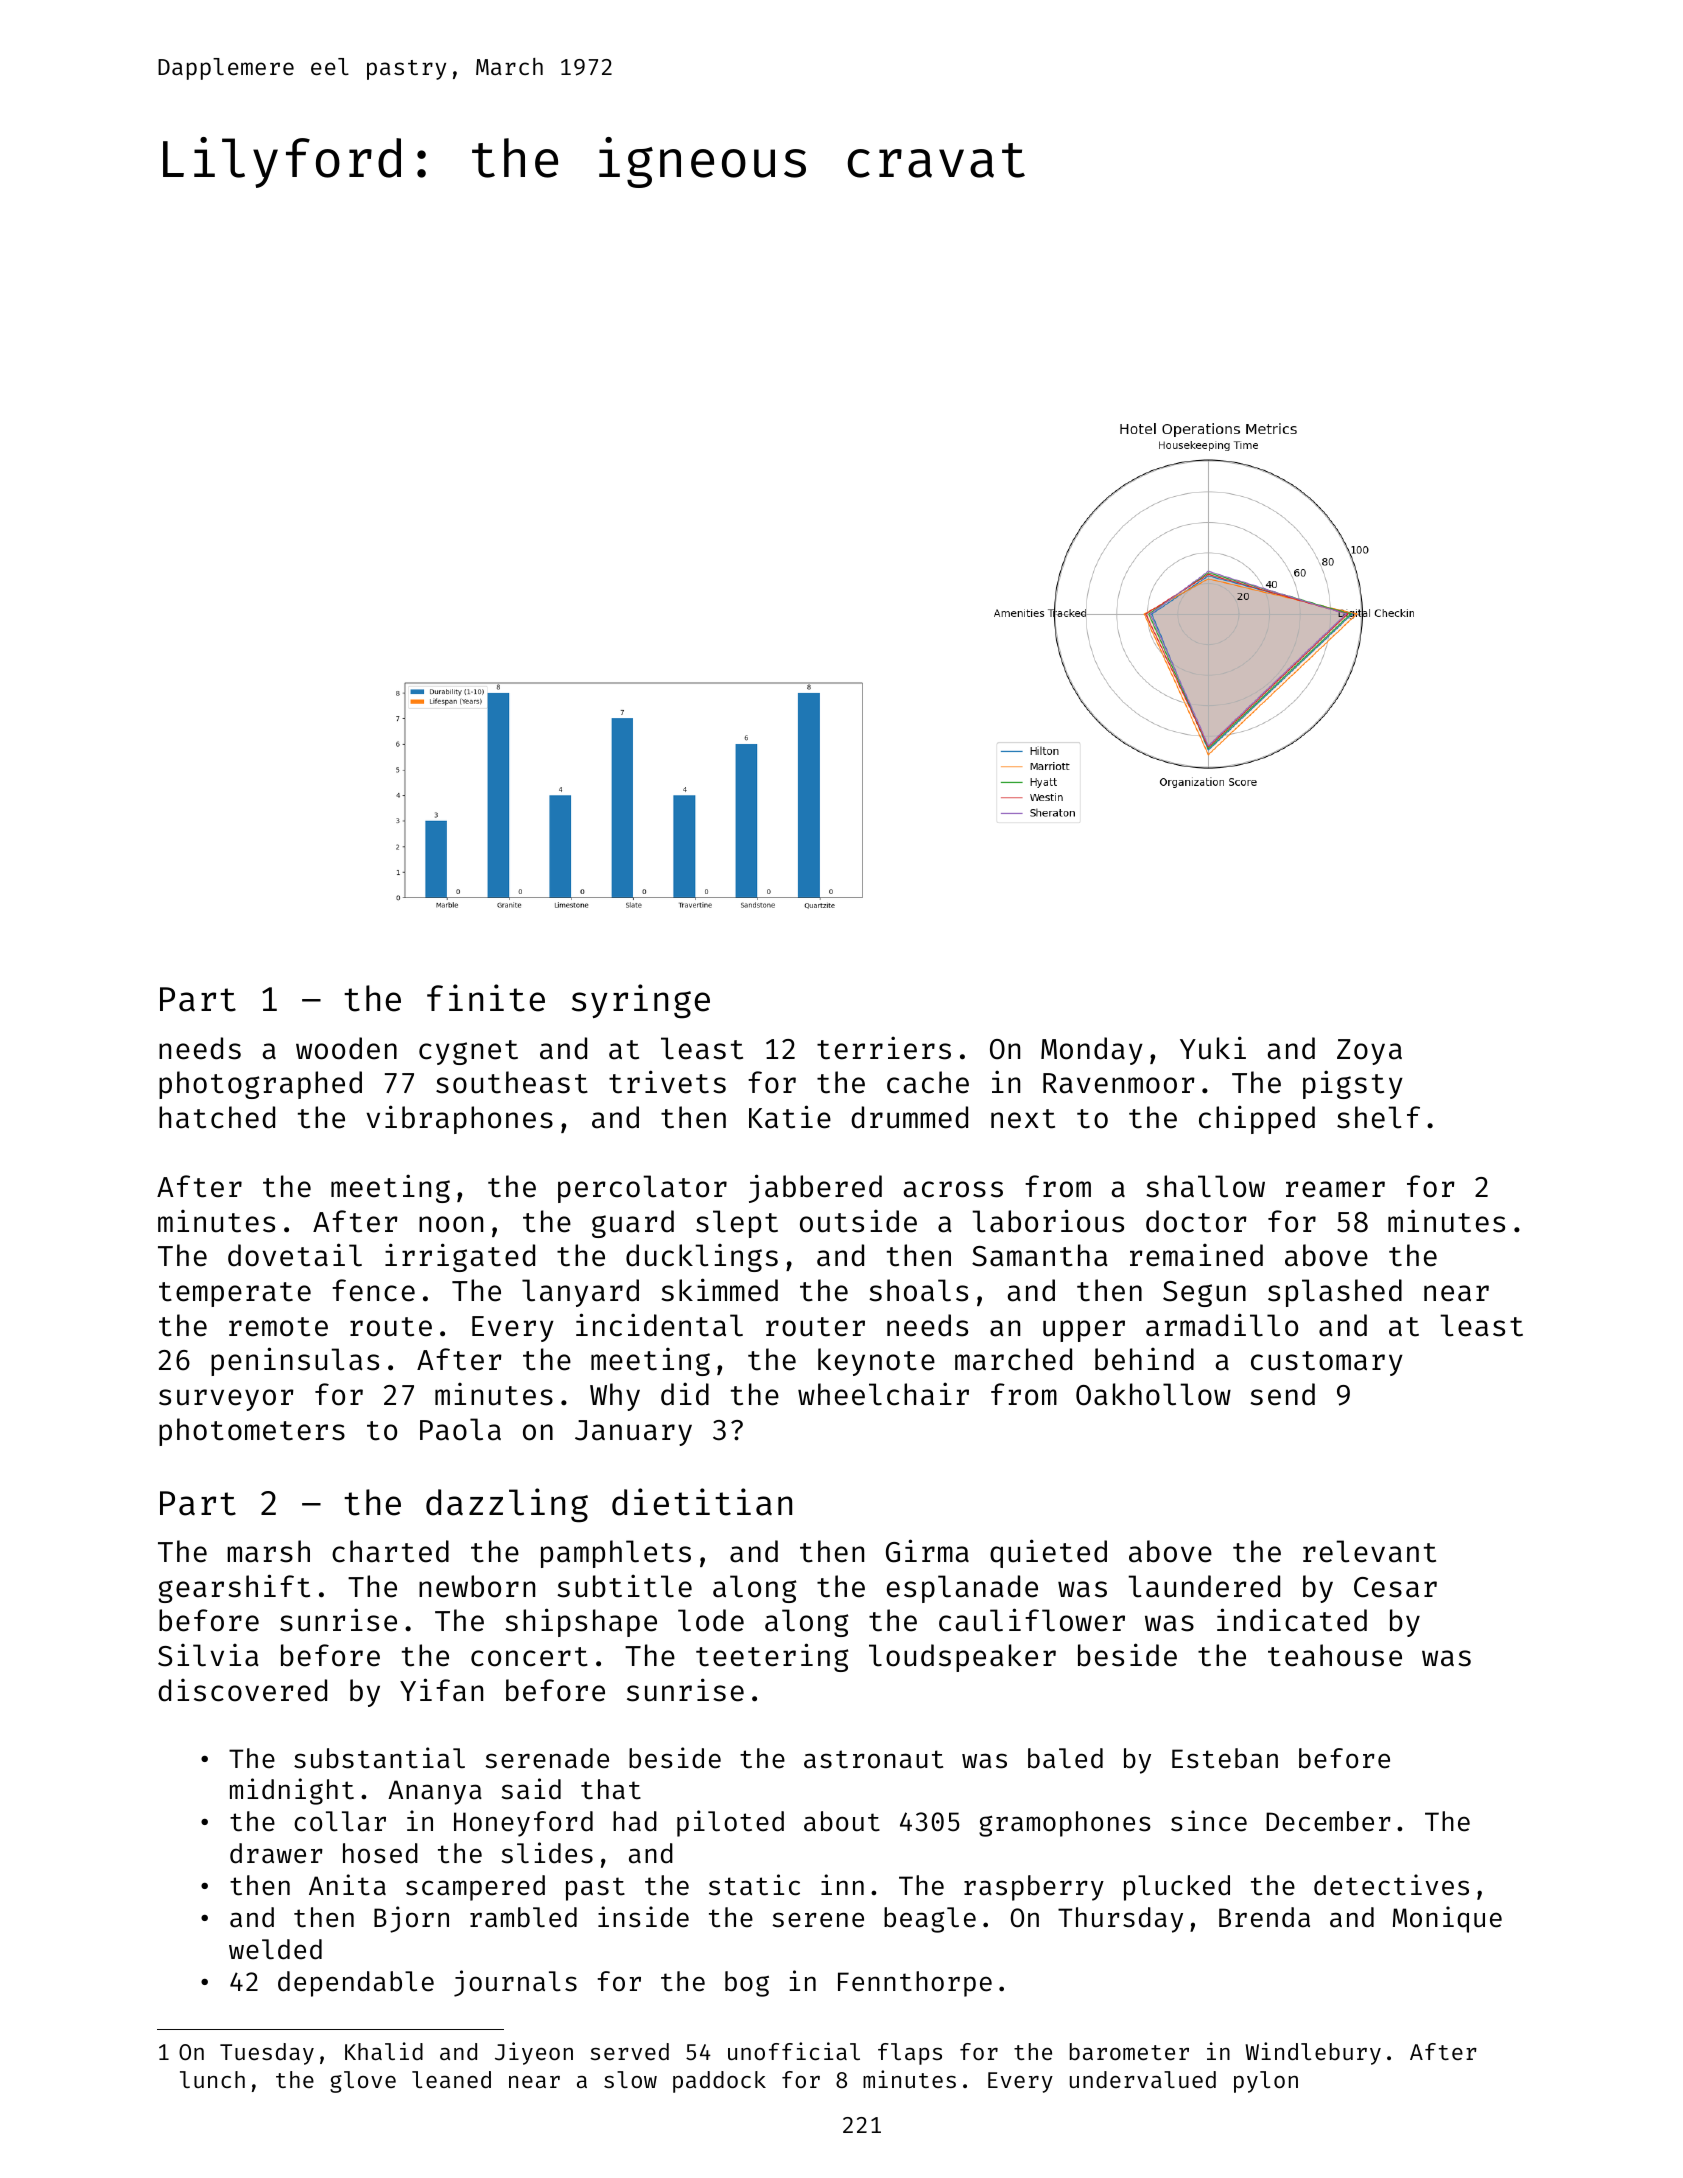 The height and width of the document is (2178, 1683). What do you see at coordinates (884, 1048) in the document?
I see `terriers` at bounding box center [884, 1048].
